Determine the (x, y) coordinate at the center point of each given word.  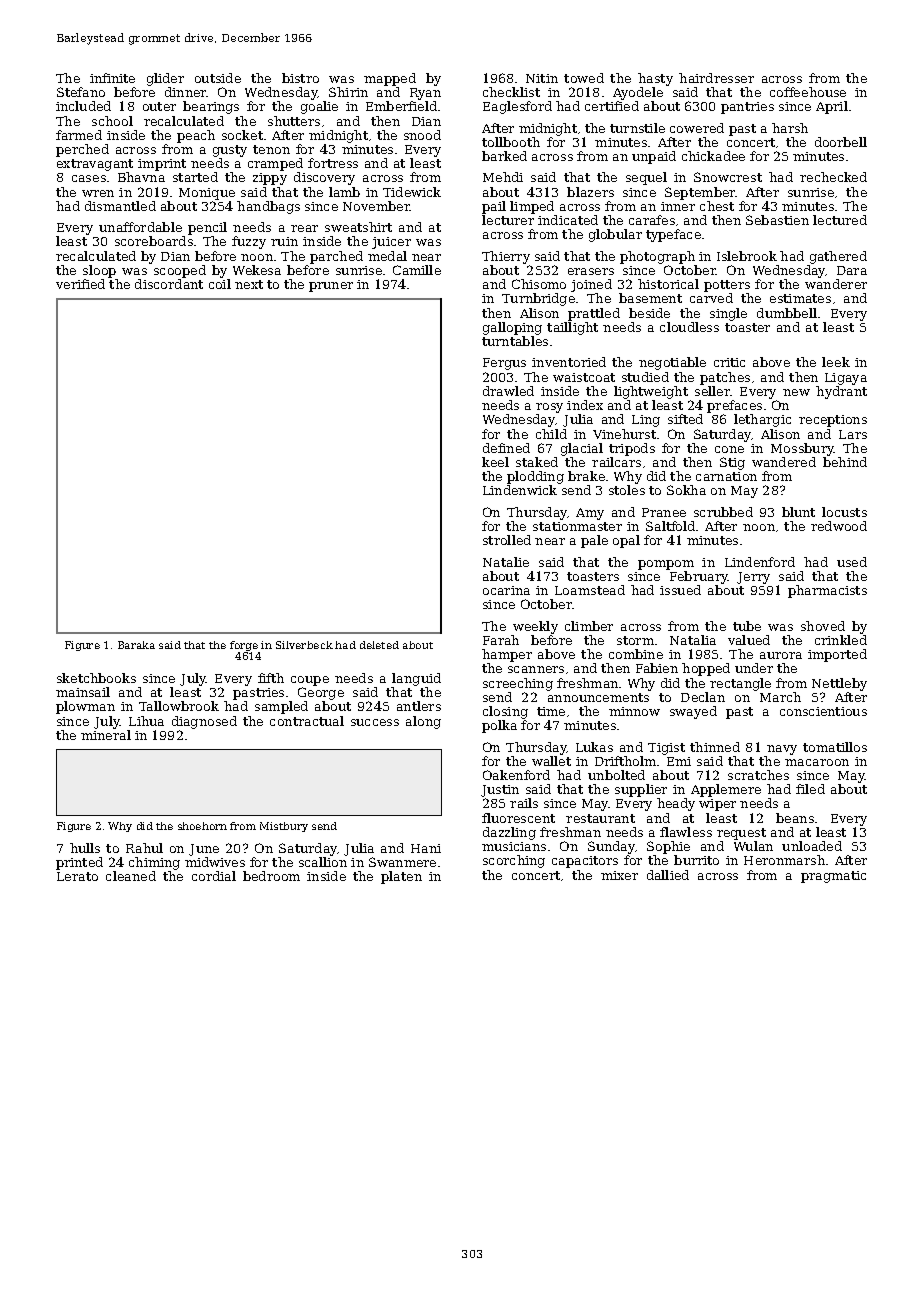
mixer (619, 875)
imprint (162, 165)
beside (649, 313)
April (832, 107)
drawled (508, 391)
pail (494, 207)
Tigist (666, 749)
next (249, 284)
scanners (536, 669)
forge (244, 646)
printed (79, 863)
